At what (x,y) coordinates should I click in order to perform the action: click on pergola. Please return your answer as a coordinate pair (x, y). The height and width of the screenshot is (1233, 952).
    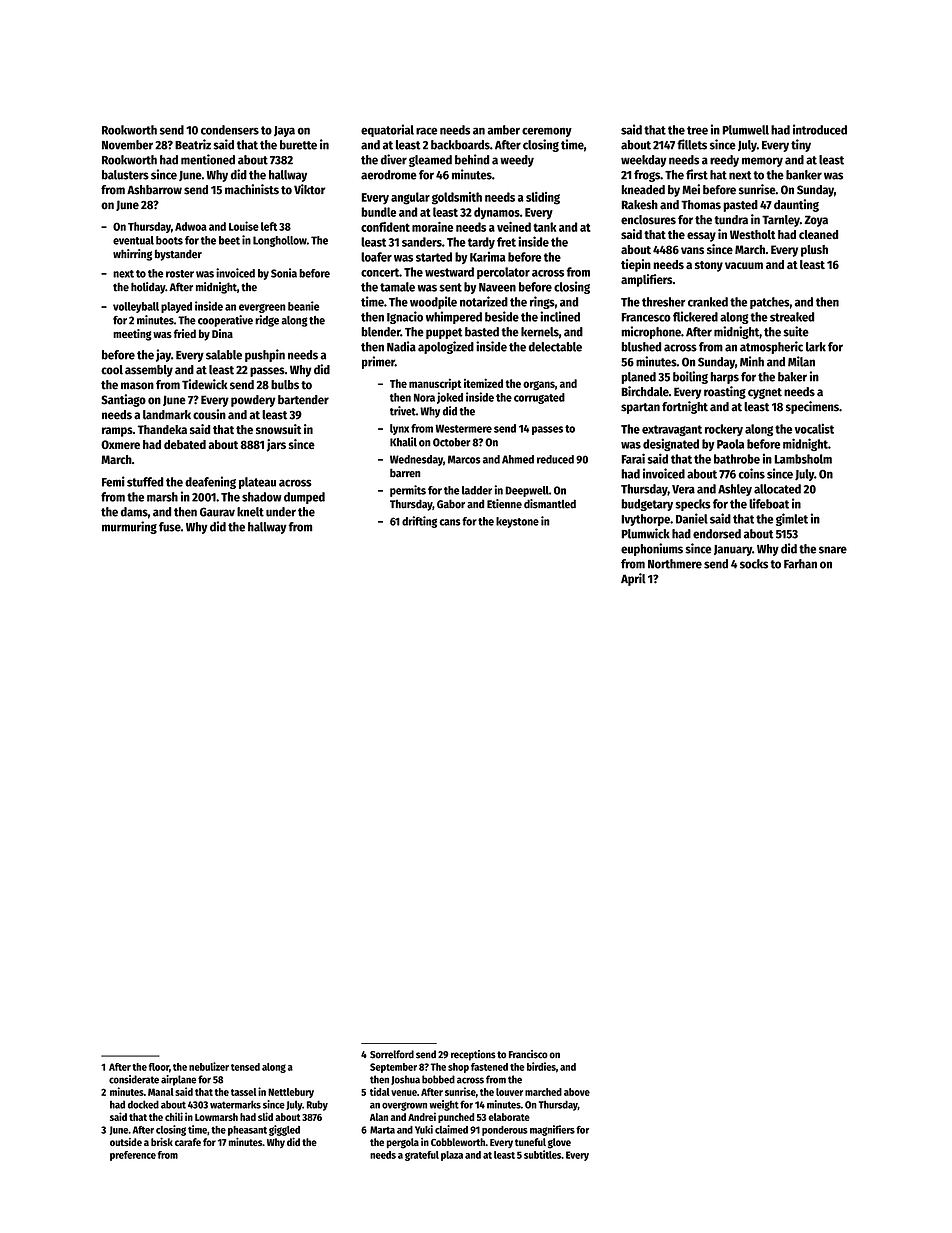
    Looking at the image, I should click on (403, 1143).
